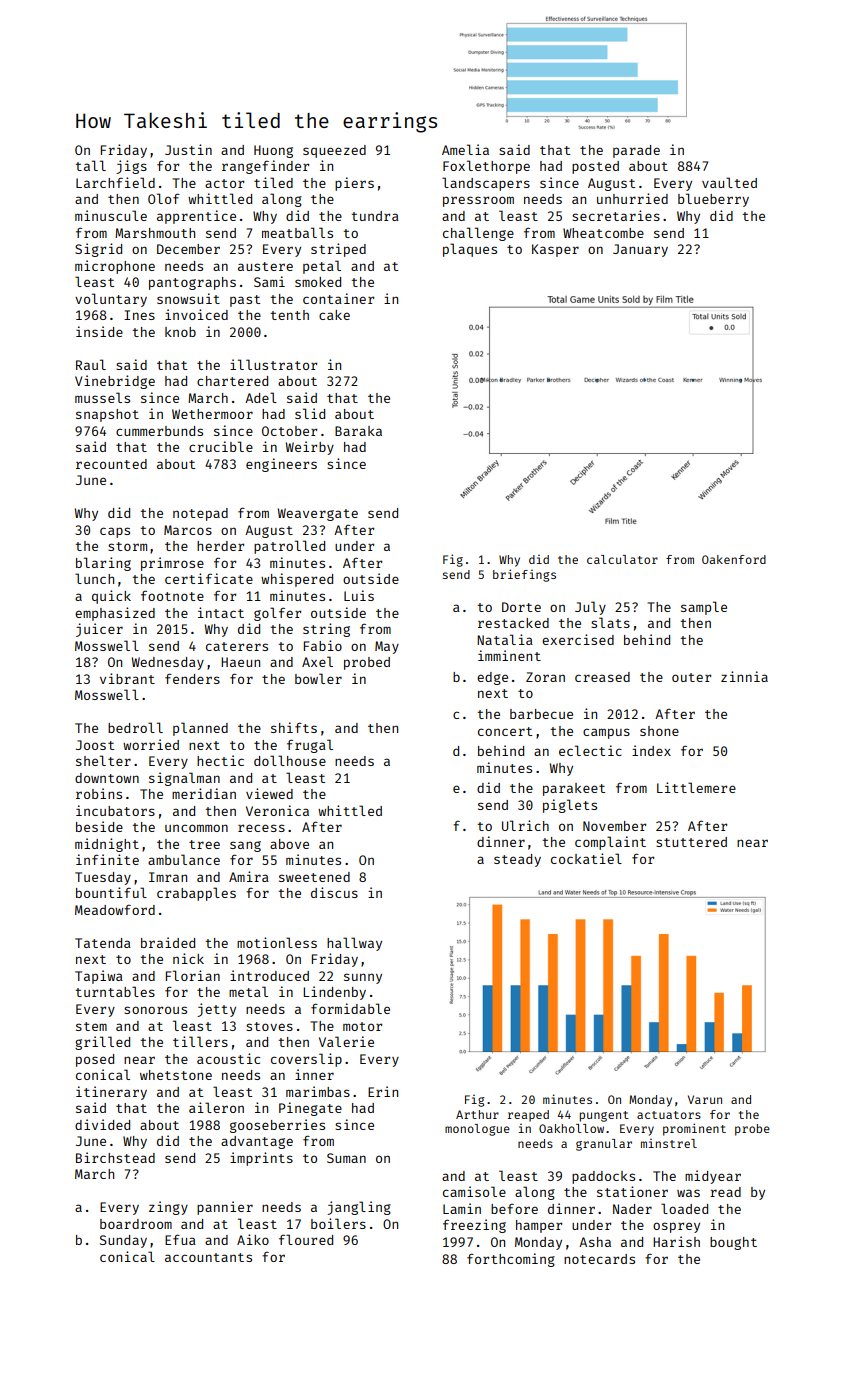 The height and width of the document is (1400, 849). I want to click on tillers, so click(200, 1041).
